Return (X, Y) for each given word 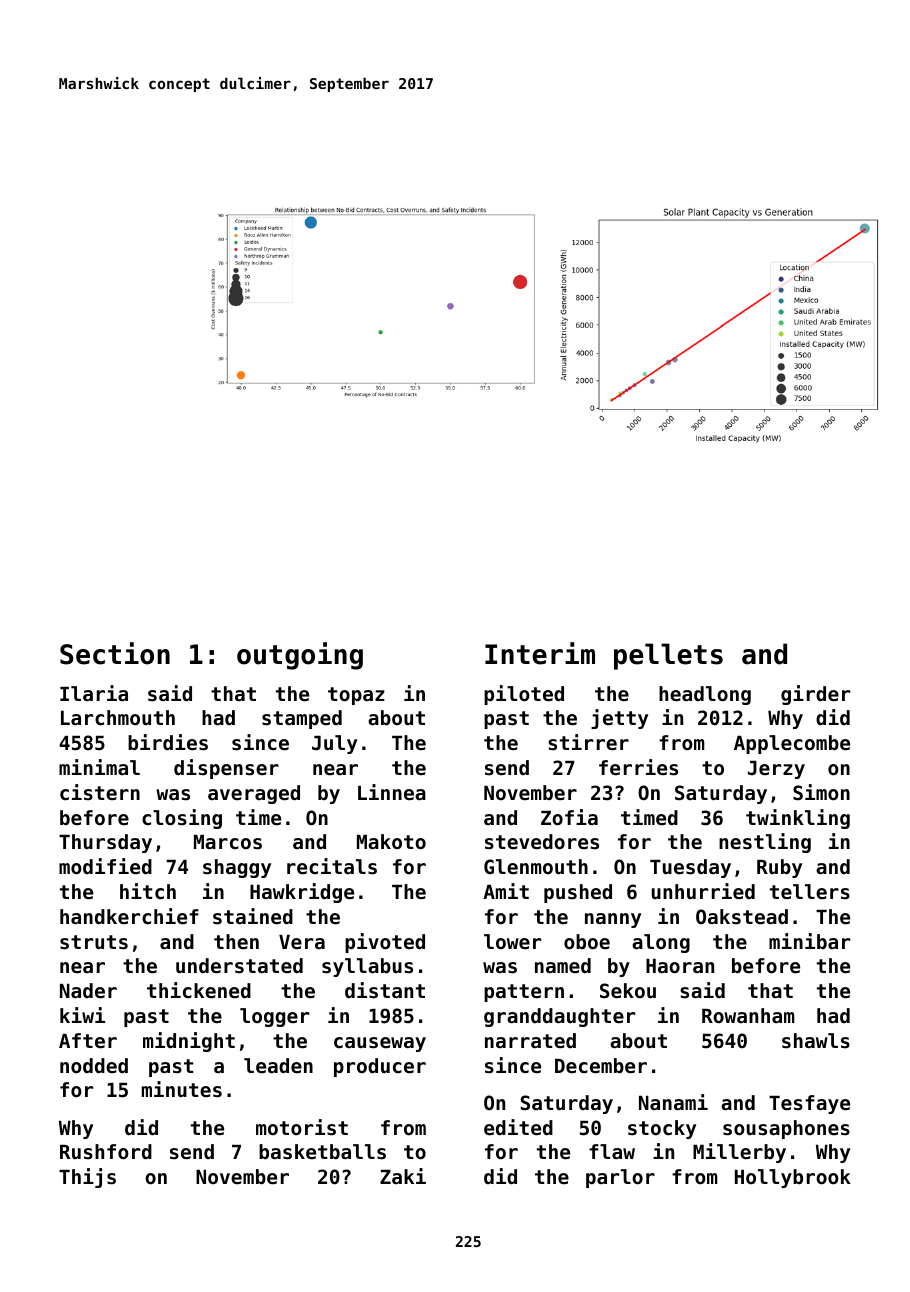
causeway (380, 1044)
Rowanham (748, 1016)
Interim (540, 653)
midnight (189, 1042)
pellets (668, 656)
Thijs (87, 1178)
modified (105, 866)
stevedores (542, 842)
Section (115, 653)
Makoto (391, 842)
